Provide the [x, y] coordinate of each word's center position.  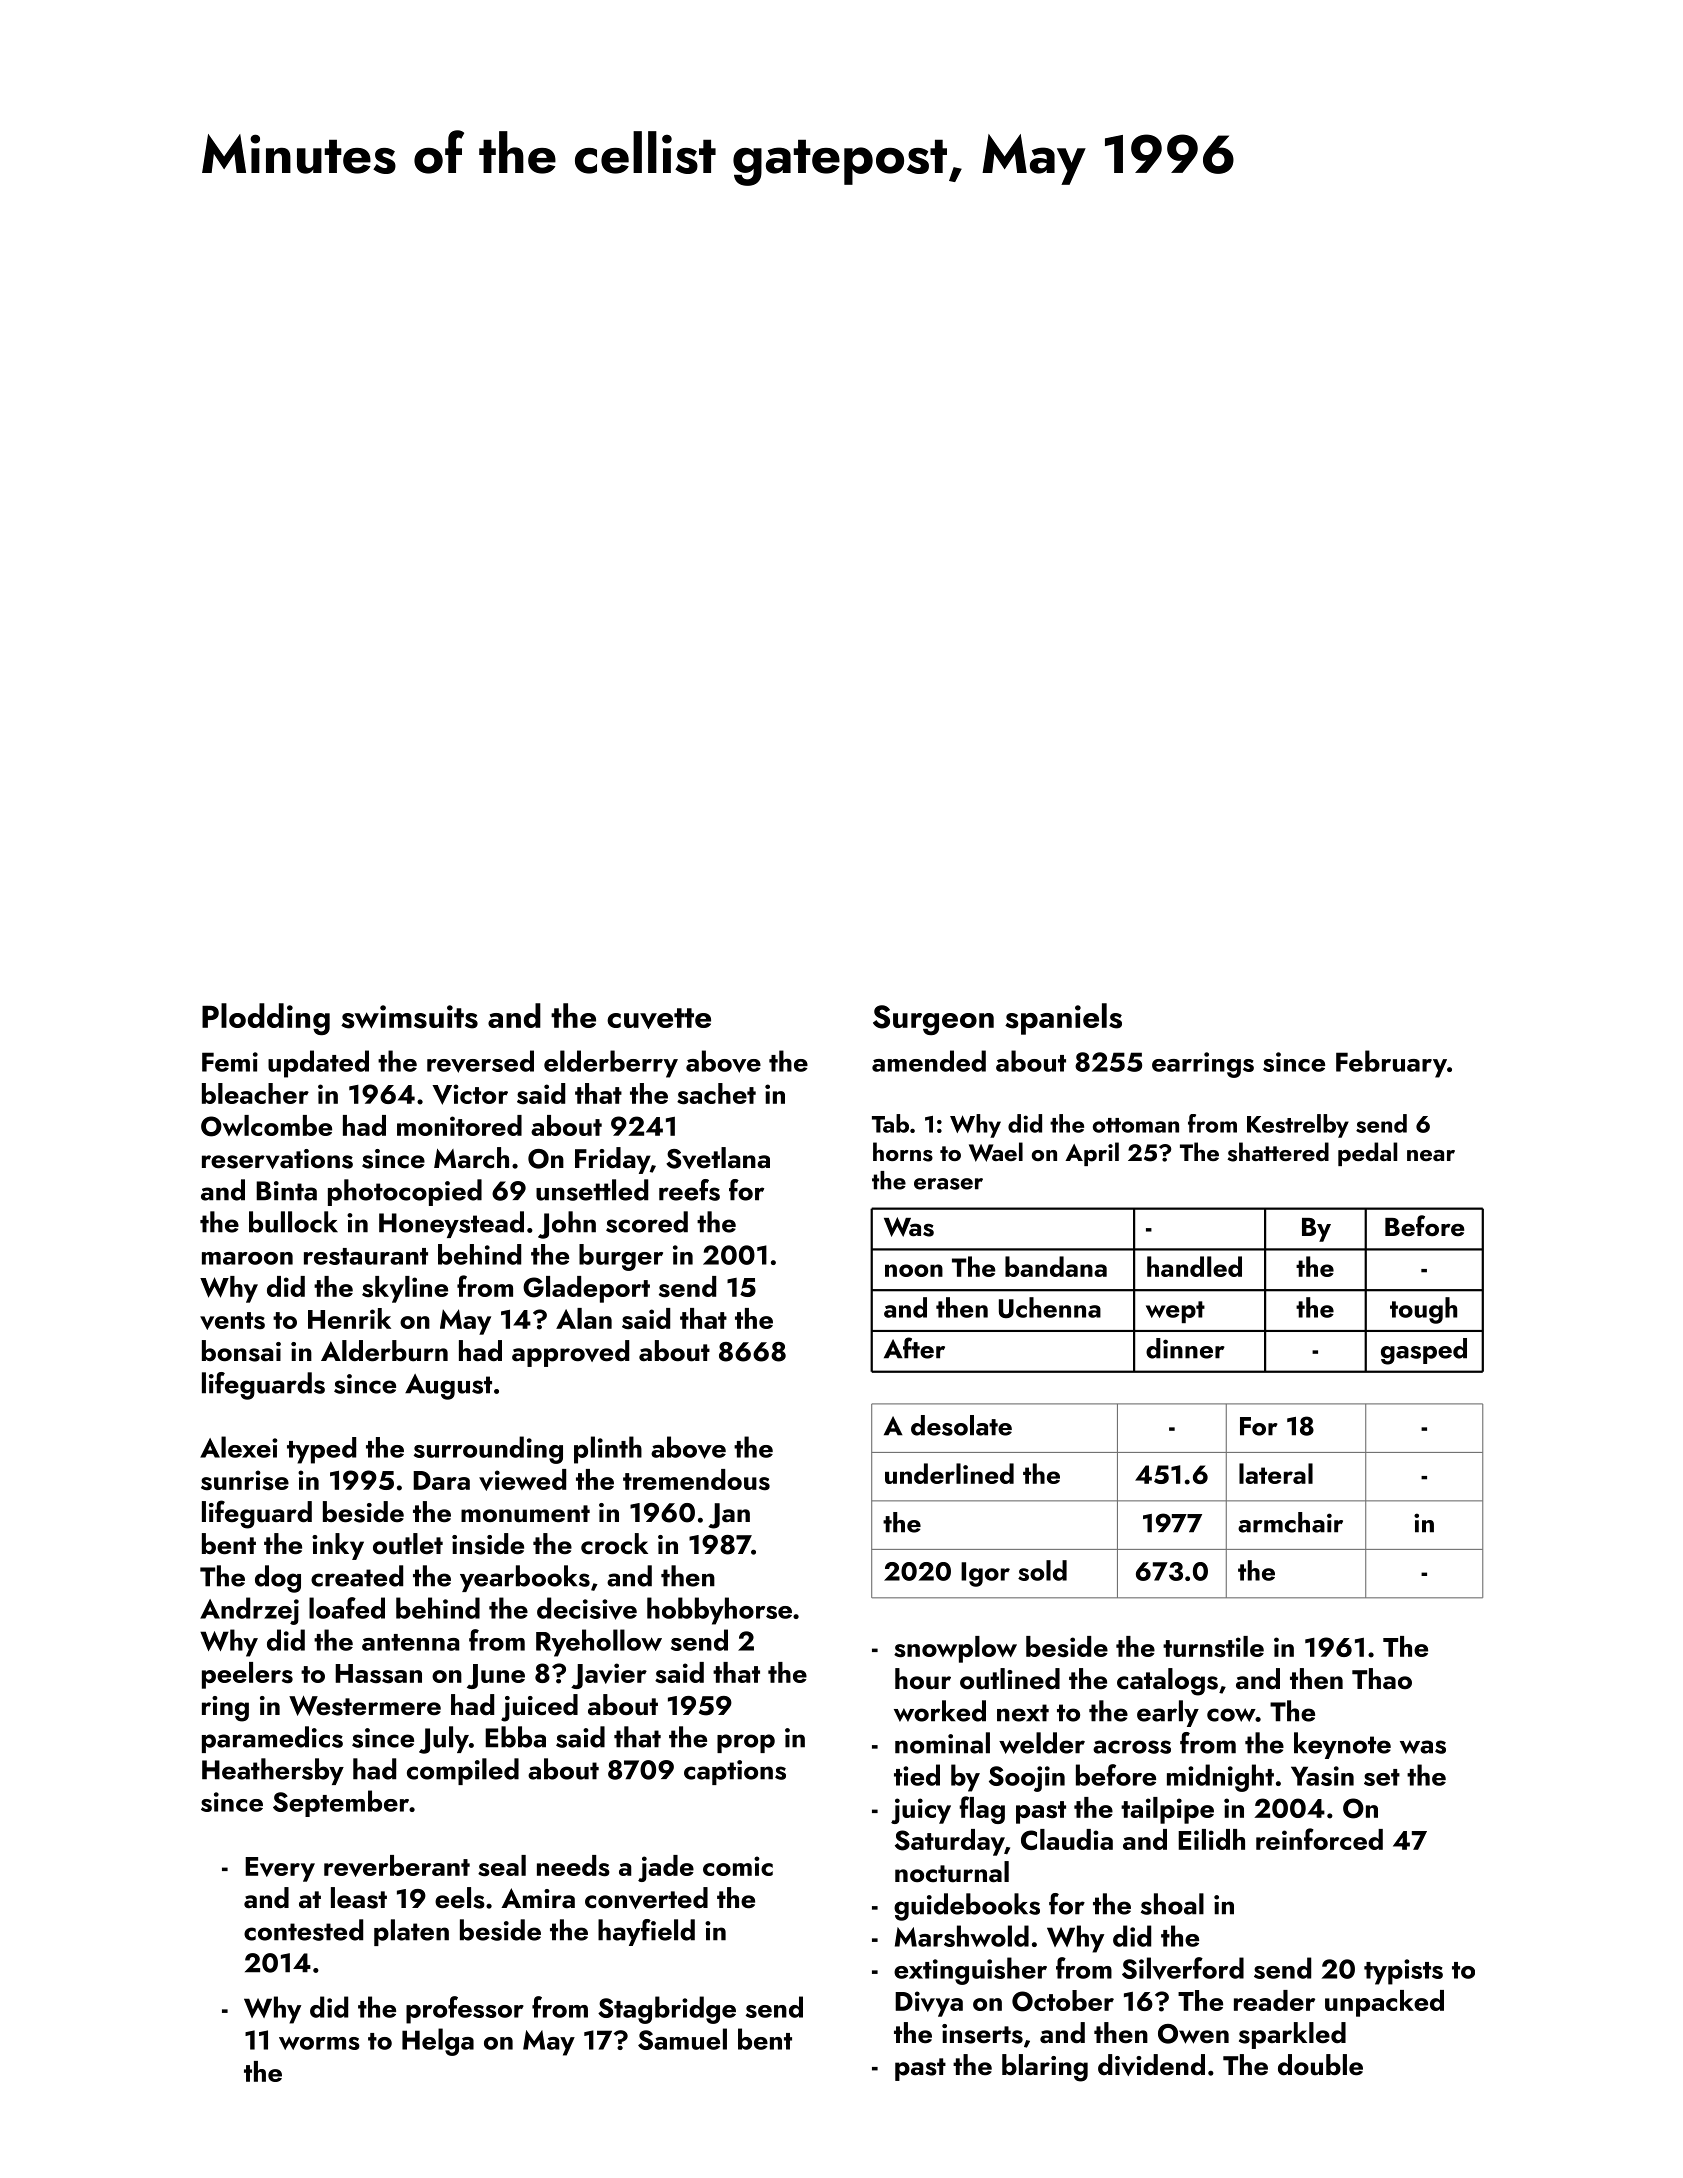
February [1391, 1064]
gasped [1424, 1351]
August [448, 1387]
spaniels [1063, 1019]
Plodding [266, 1019]
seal [502, 1866]
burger [621, 1257]
